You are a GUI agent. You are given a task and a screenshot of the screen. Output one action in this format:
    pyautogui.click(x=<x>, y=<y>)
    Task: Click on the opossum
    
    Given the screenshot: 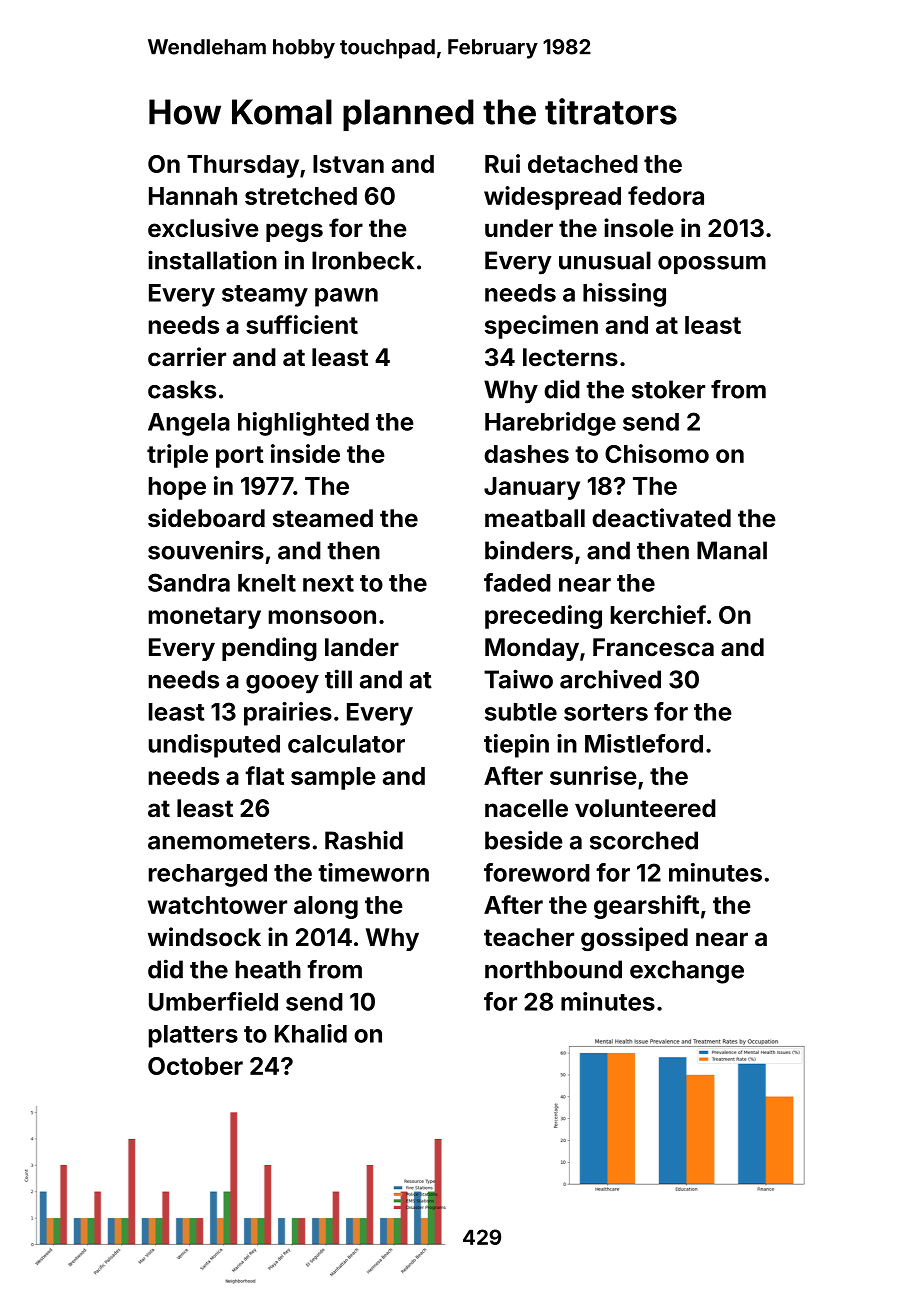 What is the action you would take?
    pyautogui.click(x=712, y=265)
